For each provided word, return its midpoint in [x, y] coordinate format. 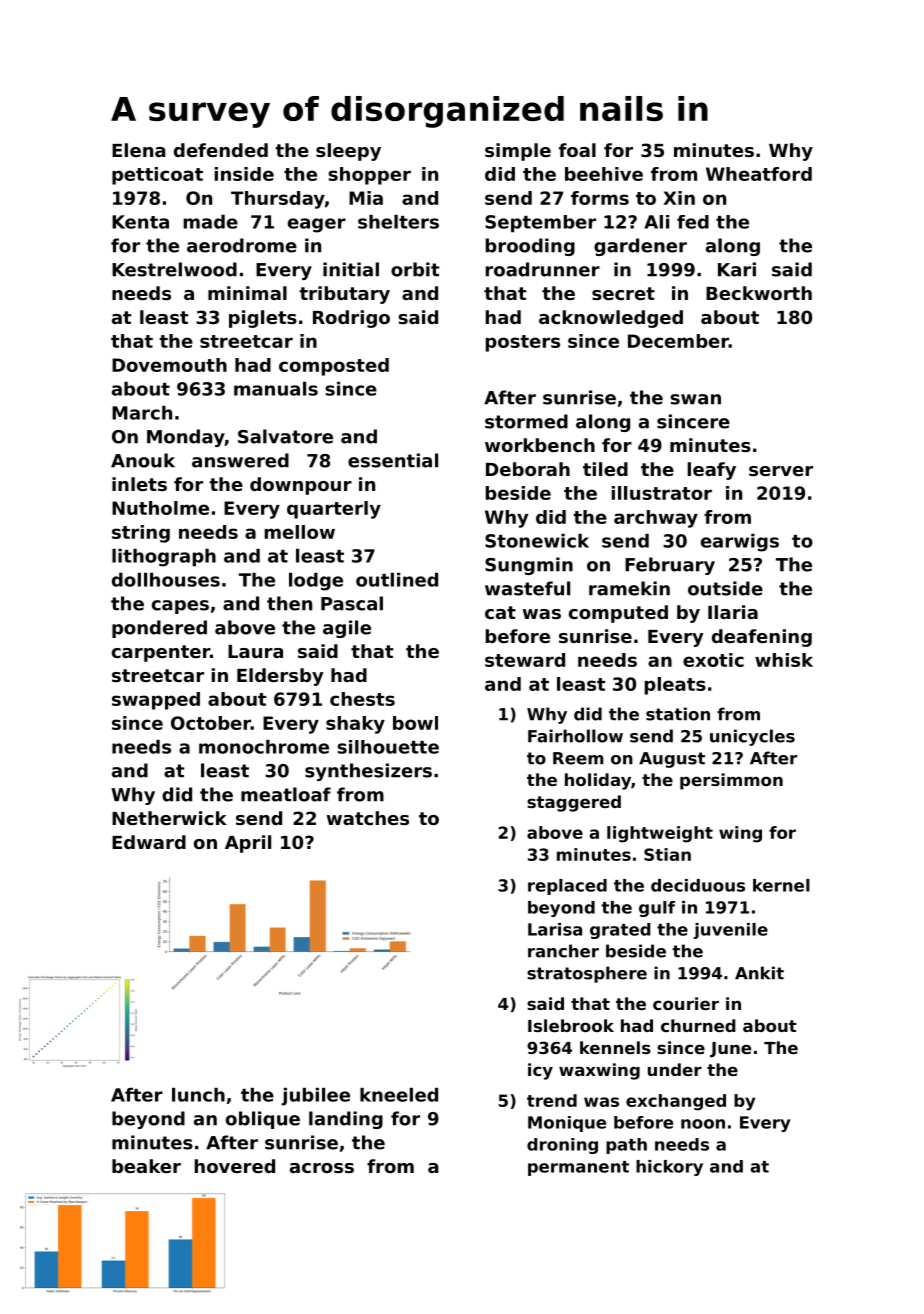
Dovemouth [169, 365]
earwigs [740, 543]
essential [393, 460]
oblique [263, 1120]
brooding [530, 247]
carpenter [161, 653]
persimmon [731, 781]
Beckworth [759, 293]
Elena [139, 150]
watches [368, 818]
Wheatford [759, 174]
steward [525, 660]
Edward [149, 842]
